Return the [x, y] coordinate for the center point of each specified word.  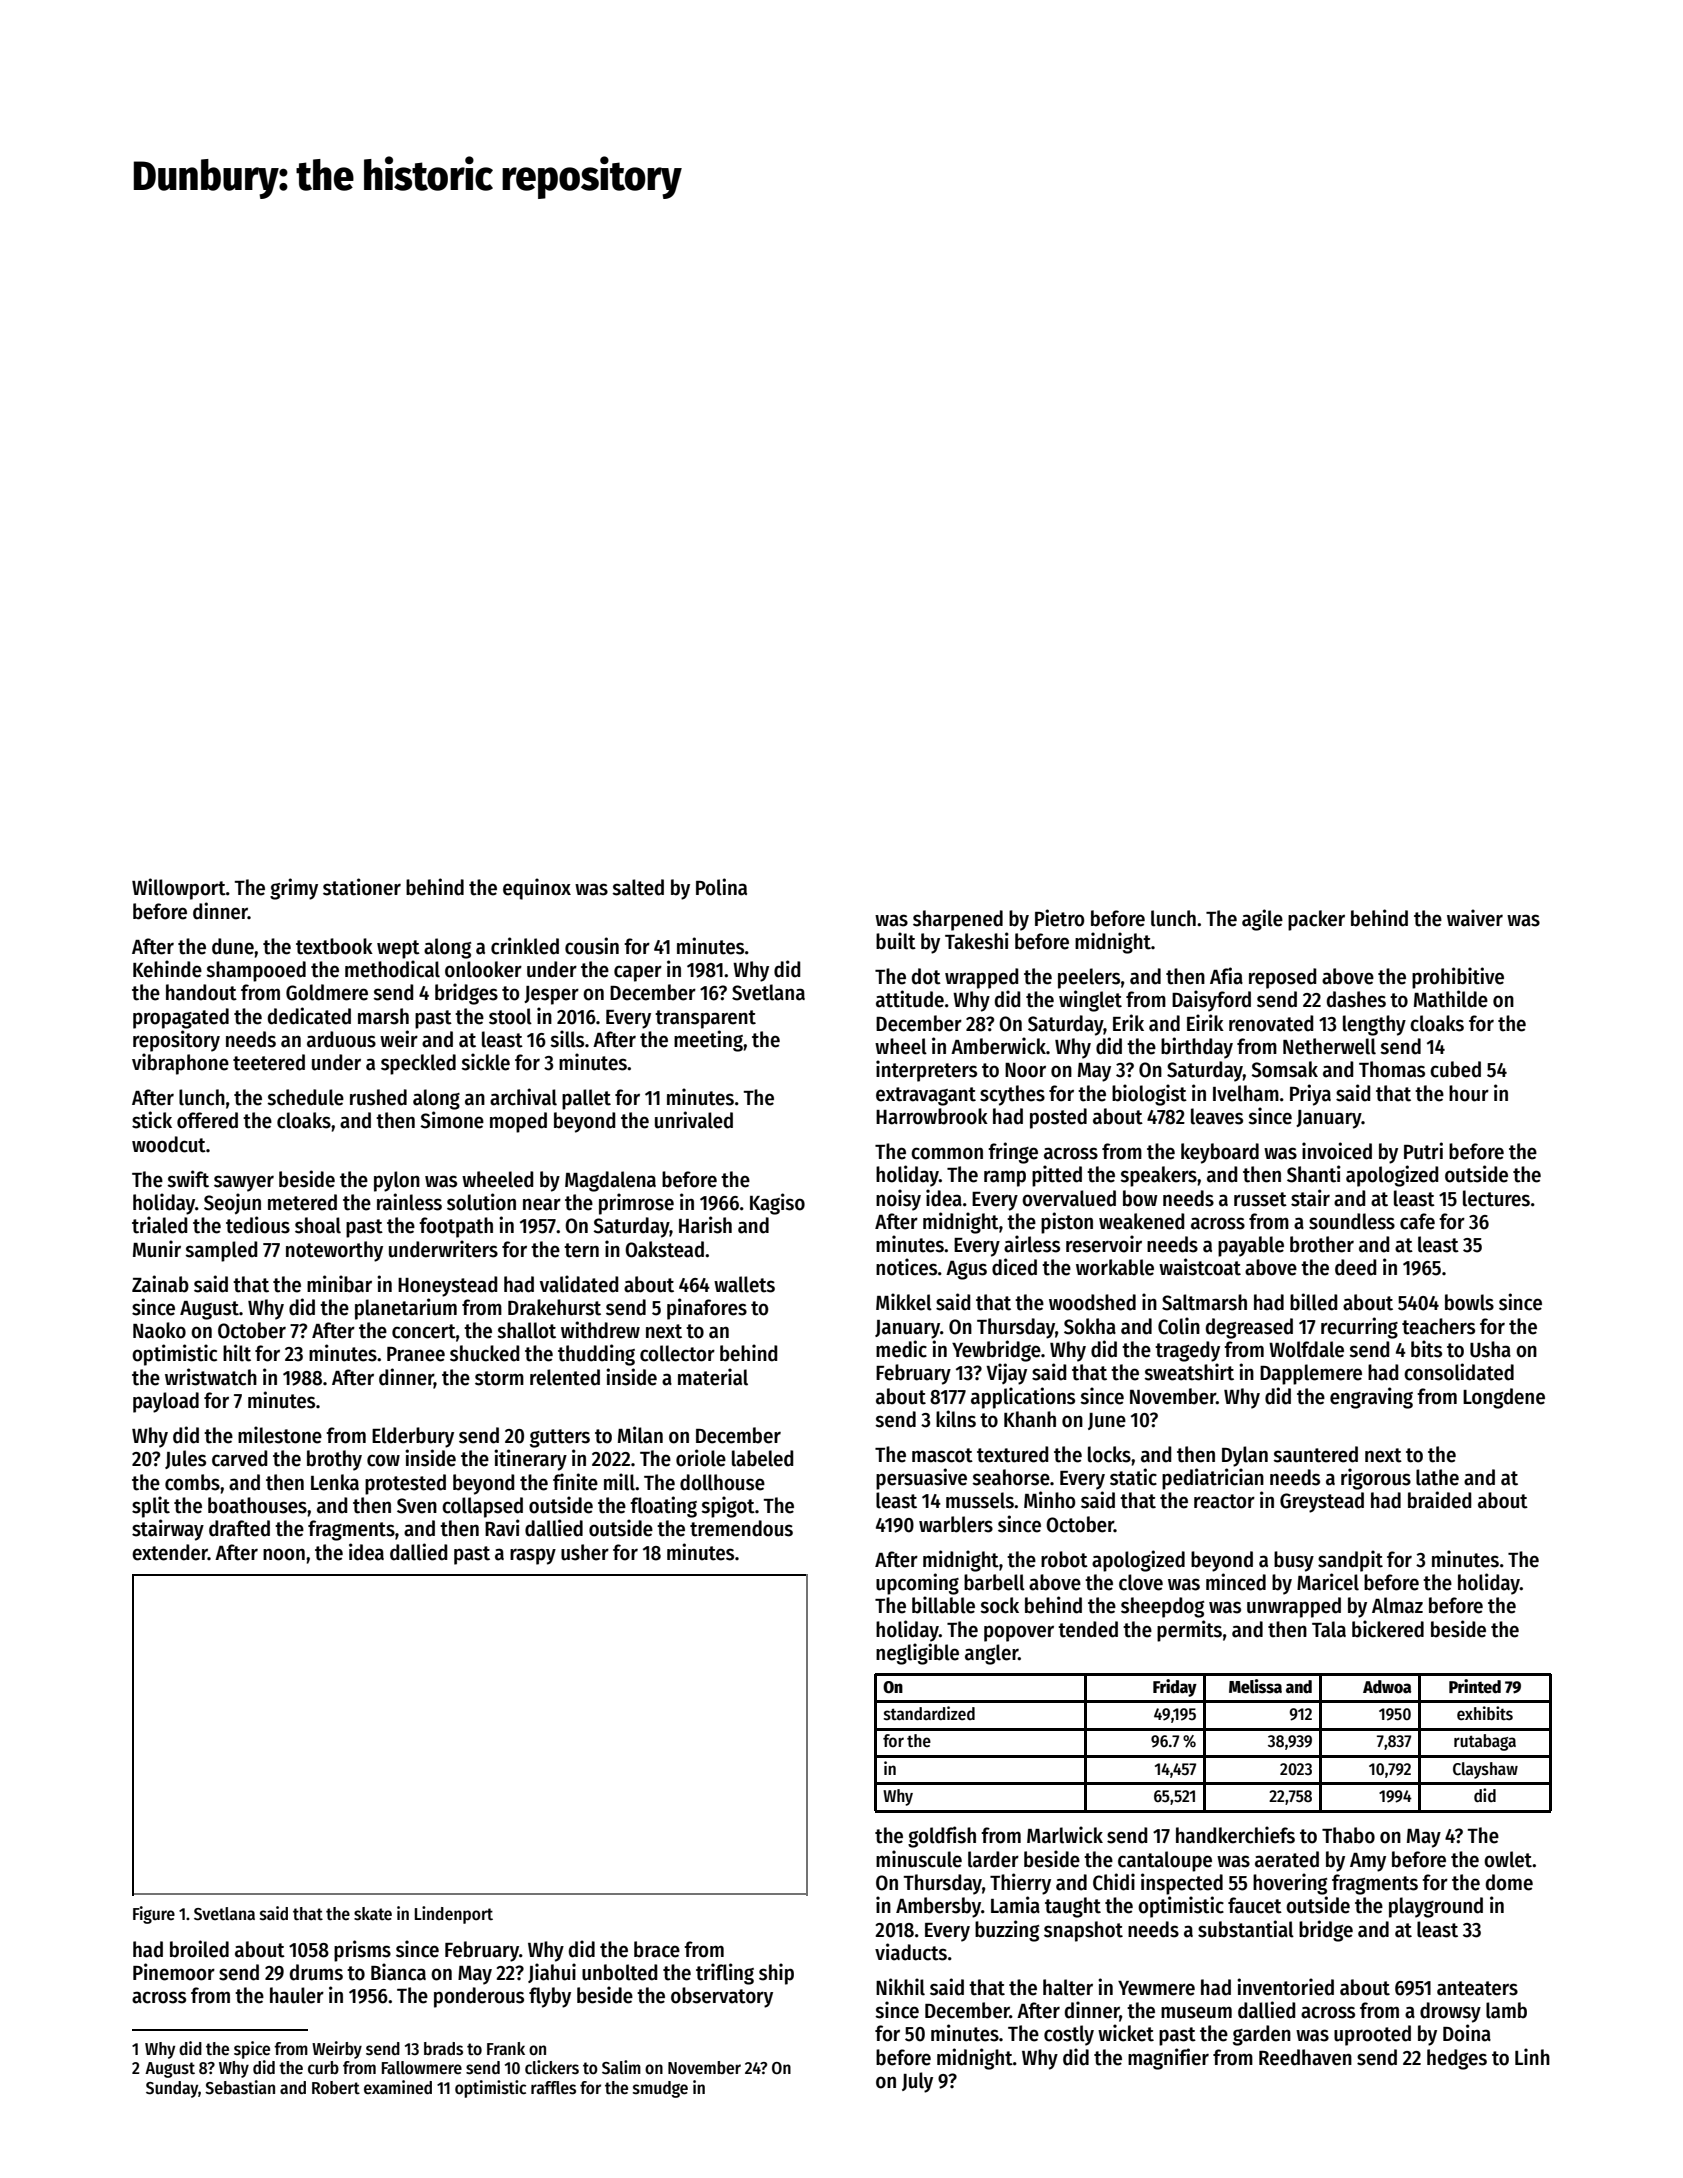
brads [443, 2049]
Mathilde [1451, 999]
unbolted [619, 1972]
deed [1355, 1267]
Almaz [1397, 1605]
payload [166, 1402]
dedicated [309, 1016]
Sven [417, 1506]
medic [901, 1349]
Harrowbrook [932, 1116]
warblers [956, 1524]
